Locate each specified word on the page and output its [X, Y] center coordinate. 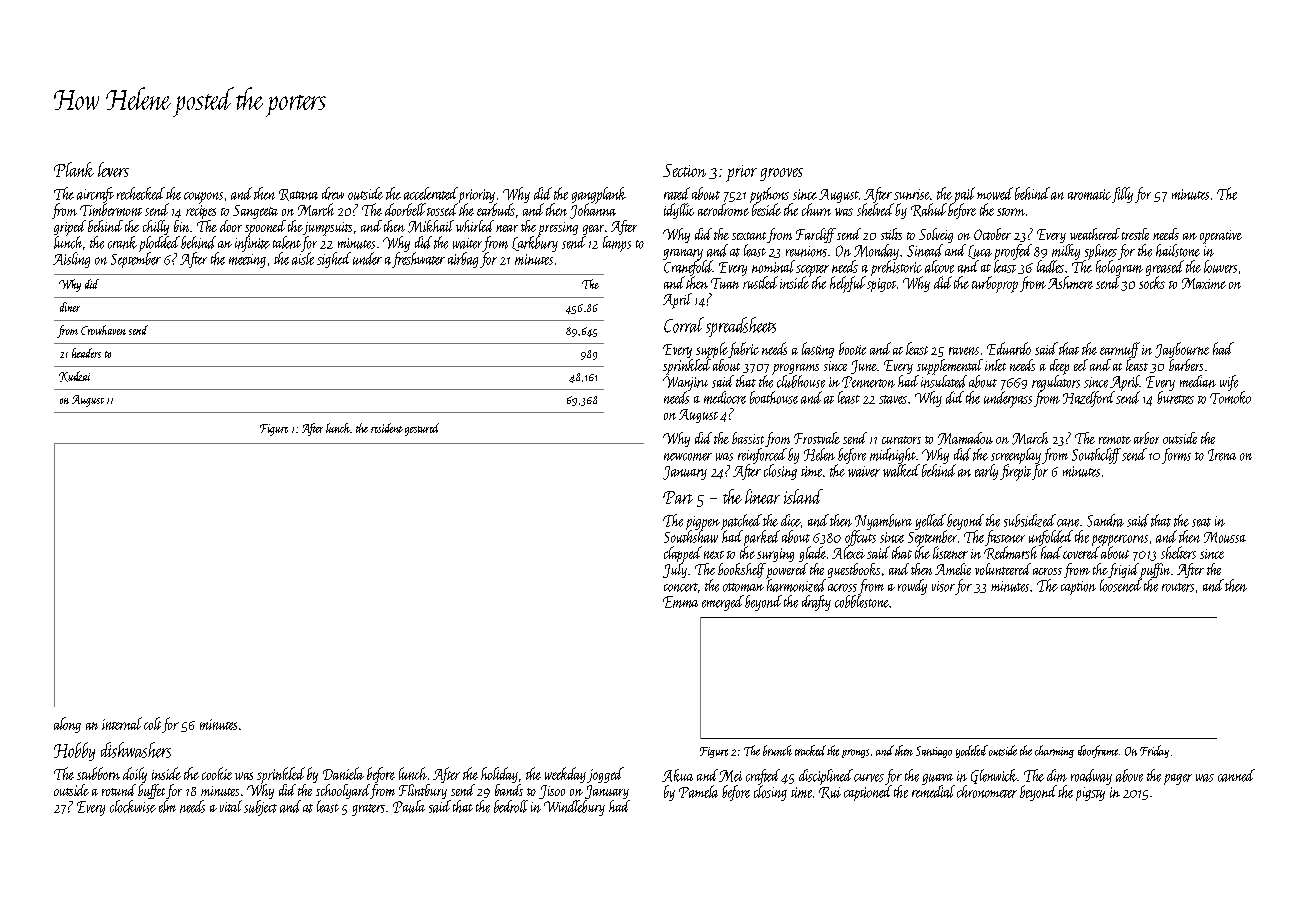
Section [684, 170]
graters [368, 810]
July [675, 570]
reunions [806, 251]
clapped [683, 554]
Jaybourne [1182, 350]
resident [387, 428]
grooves [781, 174]
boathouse [774, 397]
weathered [1095, 234]
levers [113, 169]
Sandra [1105, 520]
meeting [247, 261]
